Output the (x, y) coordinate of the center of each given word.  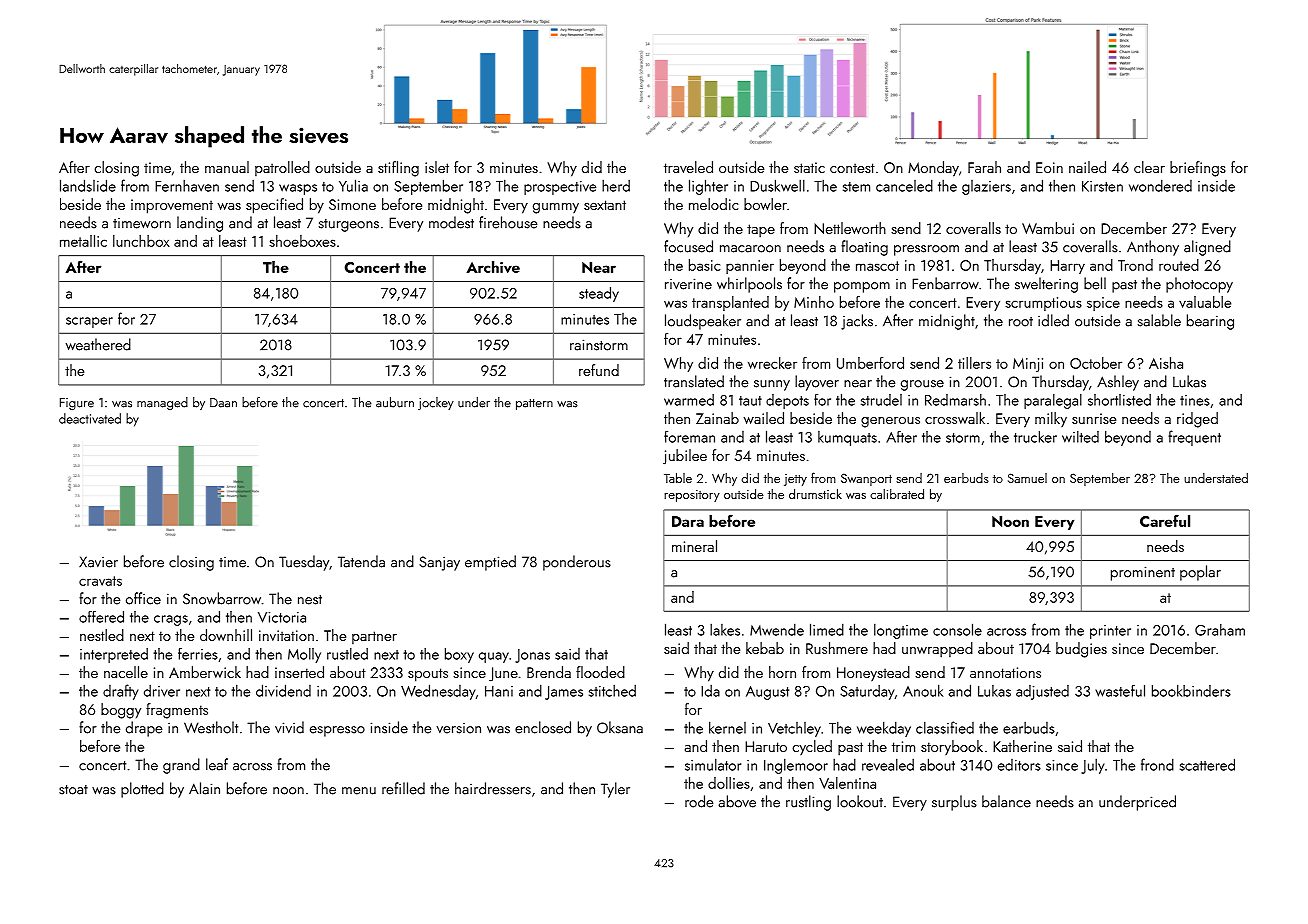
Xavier (98, 562)
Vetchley (794, 729)
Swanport (866, 479)
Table (678, 477)
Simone (352, 204)
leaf (217, 764)
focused (688, 246)
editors (1019, 765)
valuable (1205, 302)
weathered (98, 344)
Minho (814, 302)
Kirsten (1102, 186)
